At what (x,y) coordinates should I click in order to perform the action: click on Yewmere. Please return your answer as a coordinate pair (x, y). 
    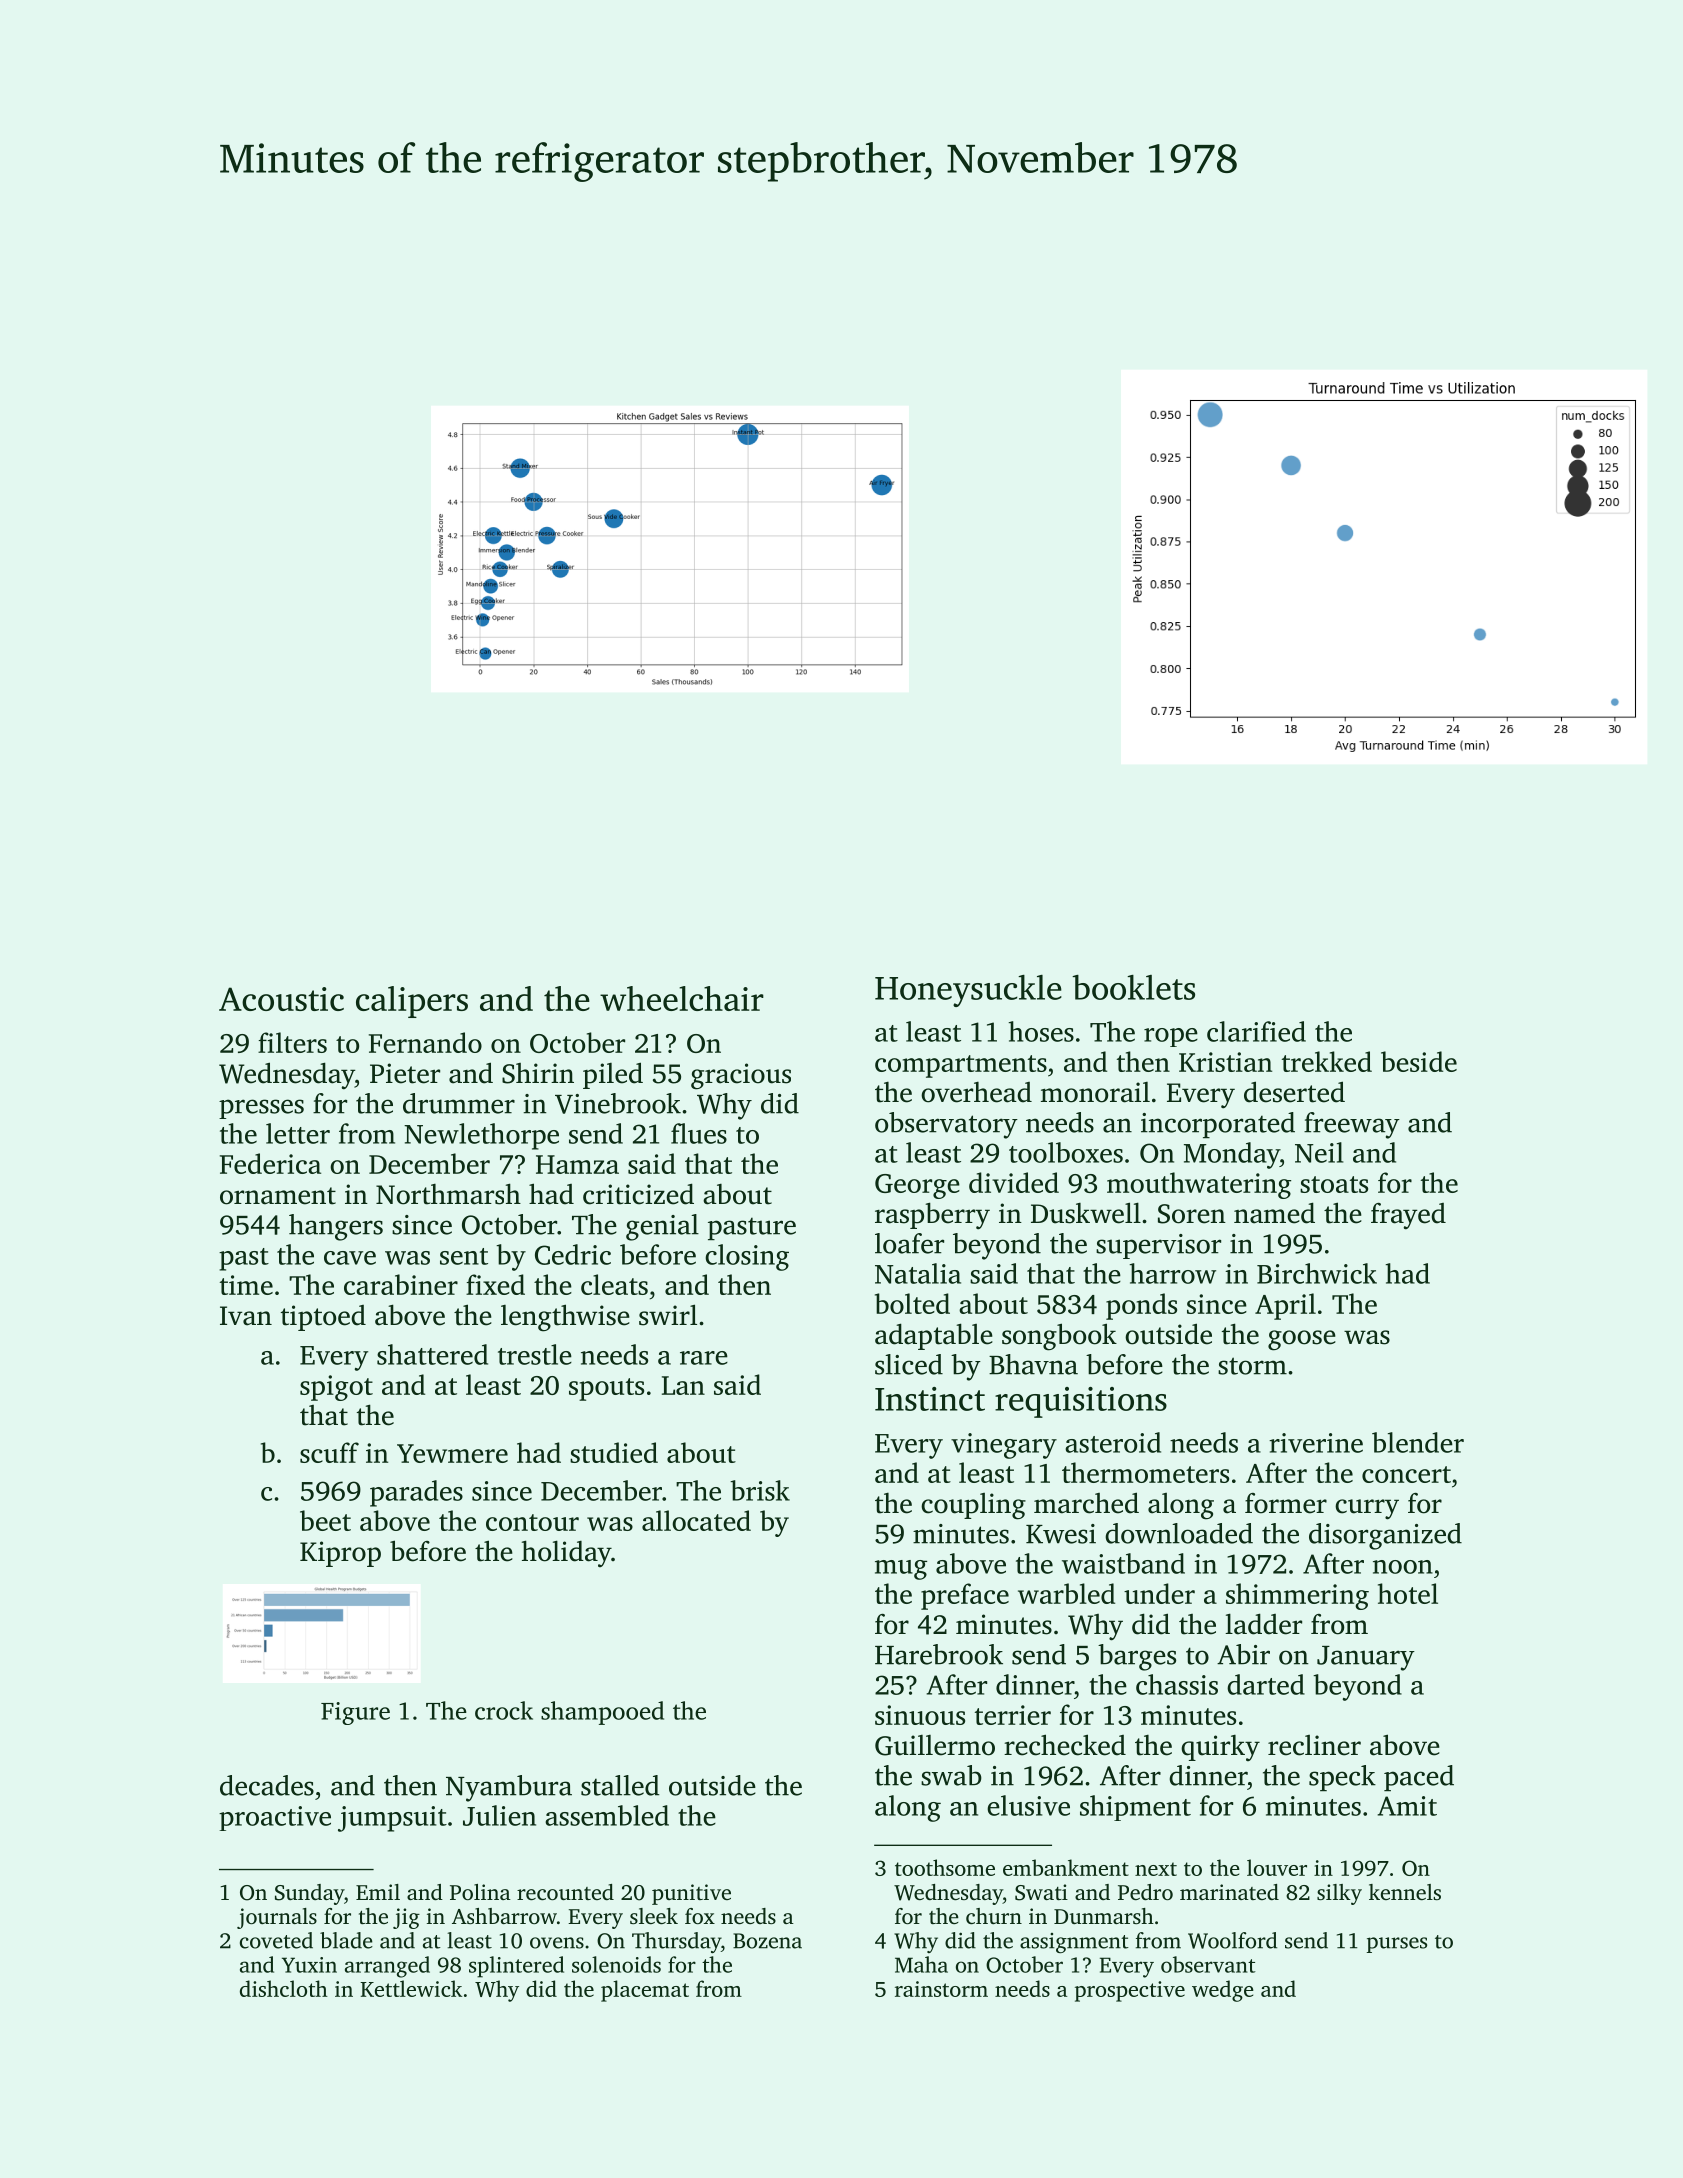
    Looking at the image, I should click on (452, 1453).
